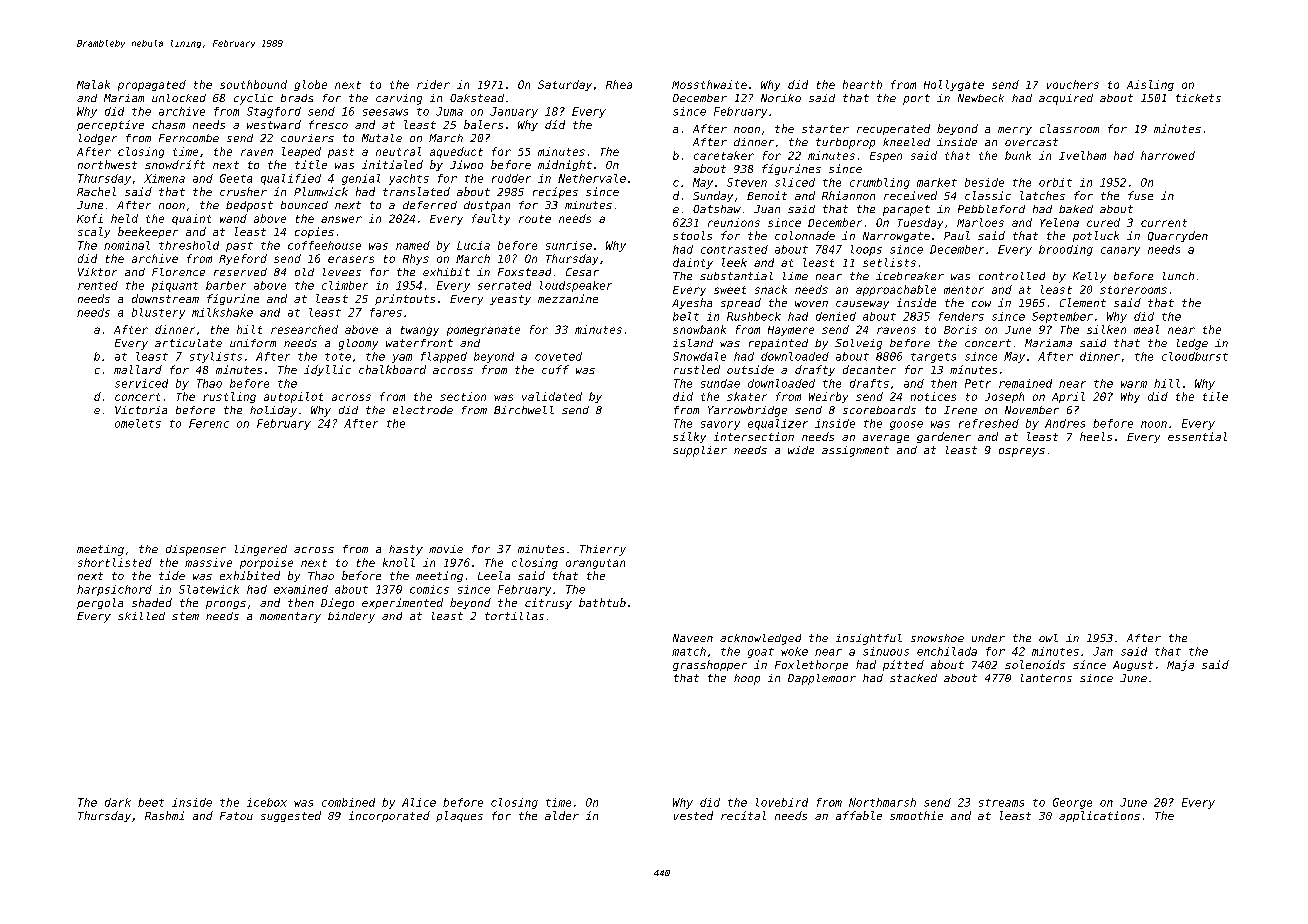  I want to click on beet, so click(151, 802).
